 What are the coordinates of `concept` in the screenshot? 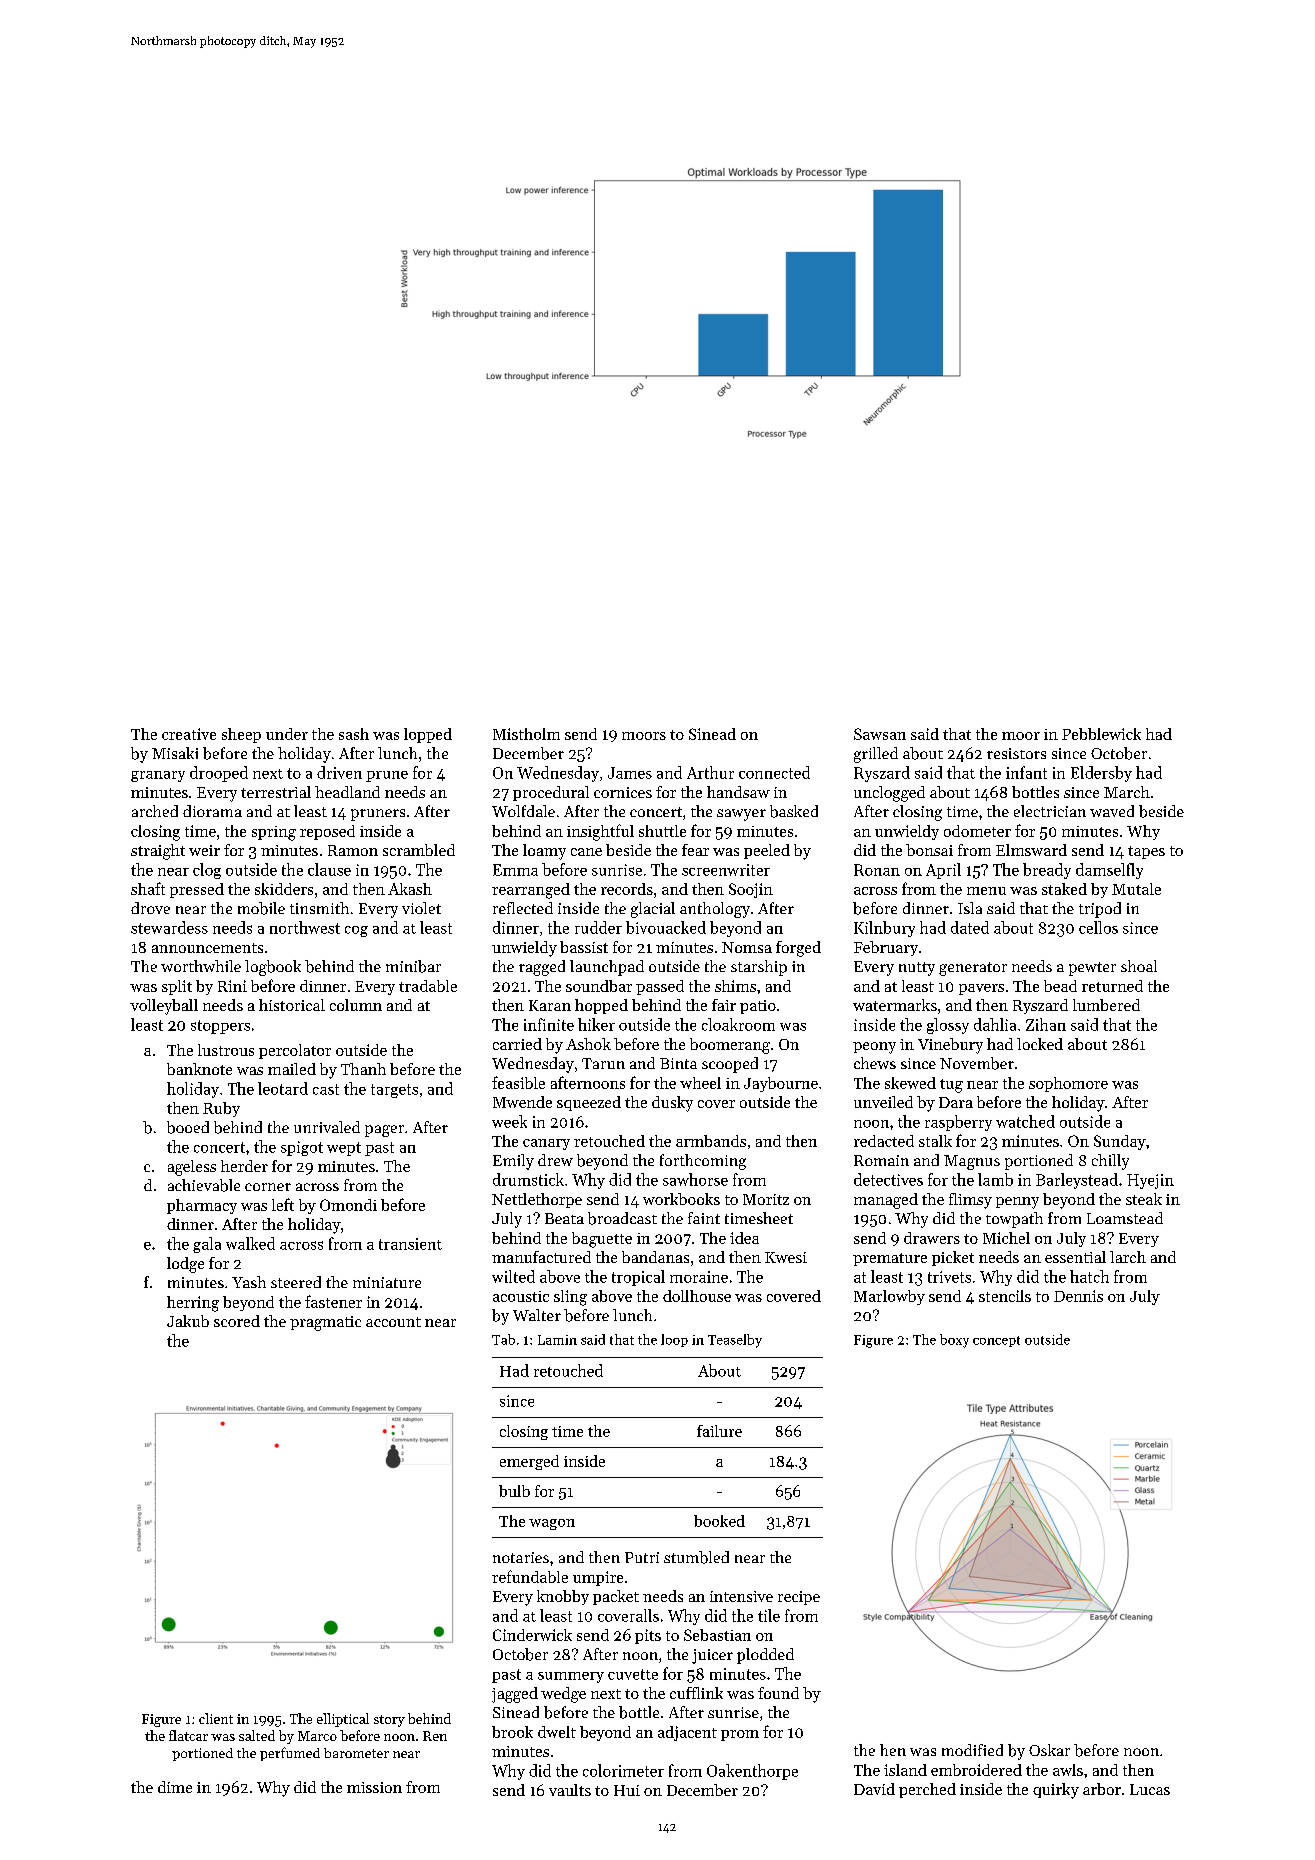 It's located at (996, 1341).
